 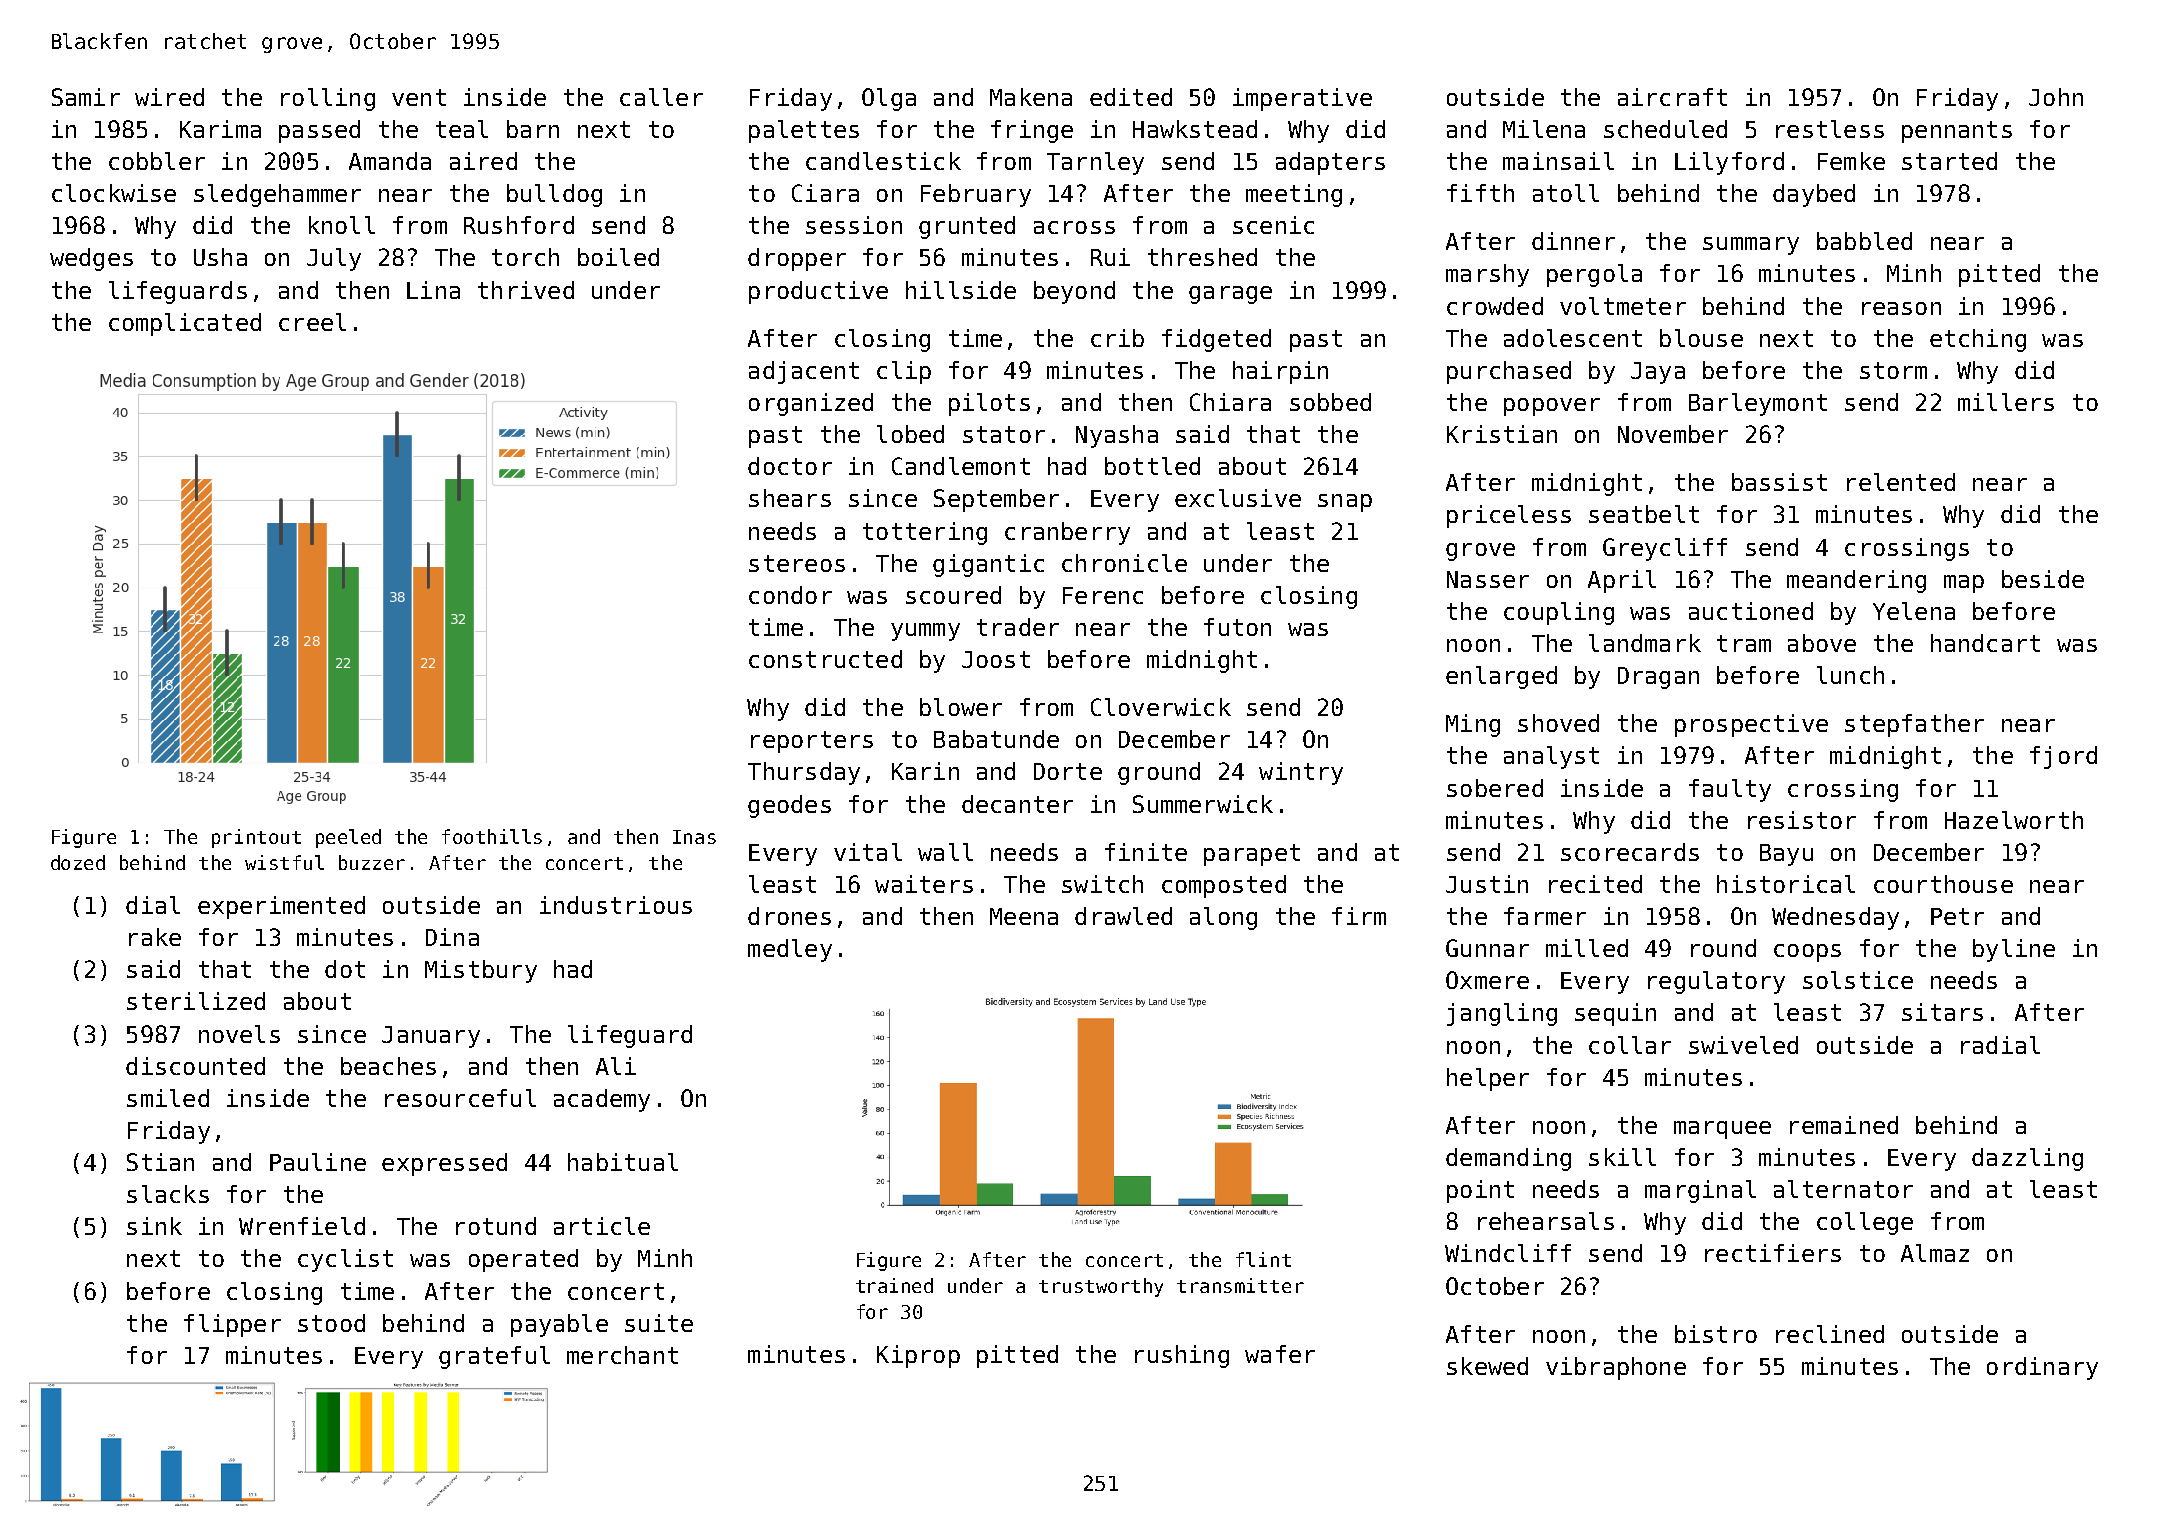 I want to click on printout, so click(x=256, y=838).
